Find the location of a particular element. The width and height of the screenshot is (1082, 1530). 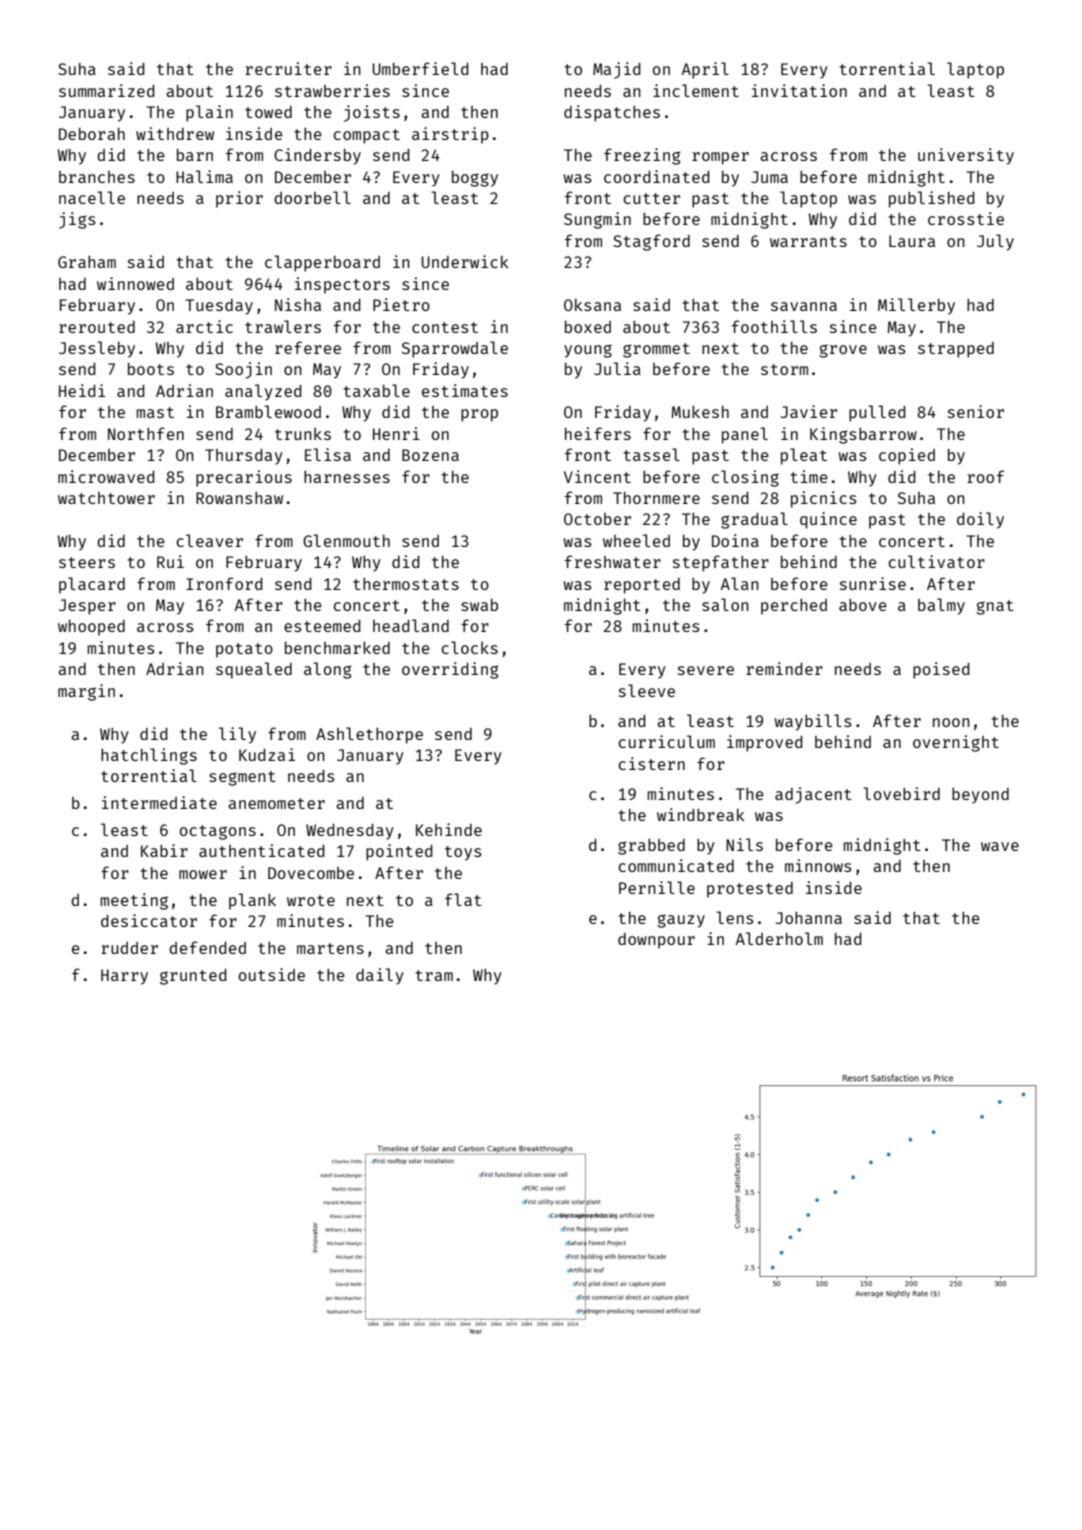

defended is located at coordinates (207, 947).
